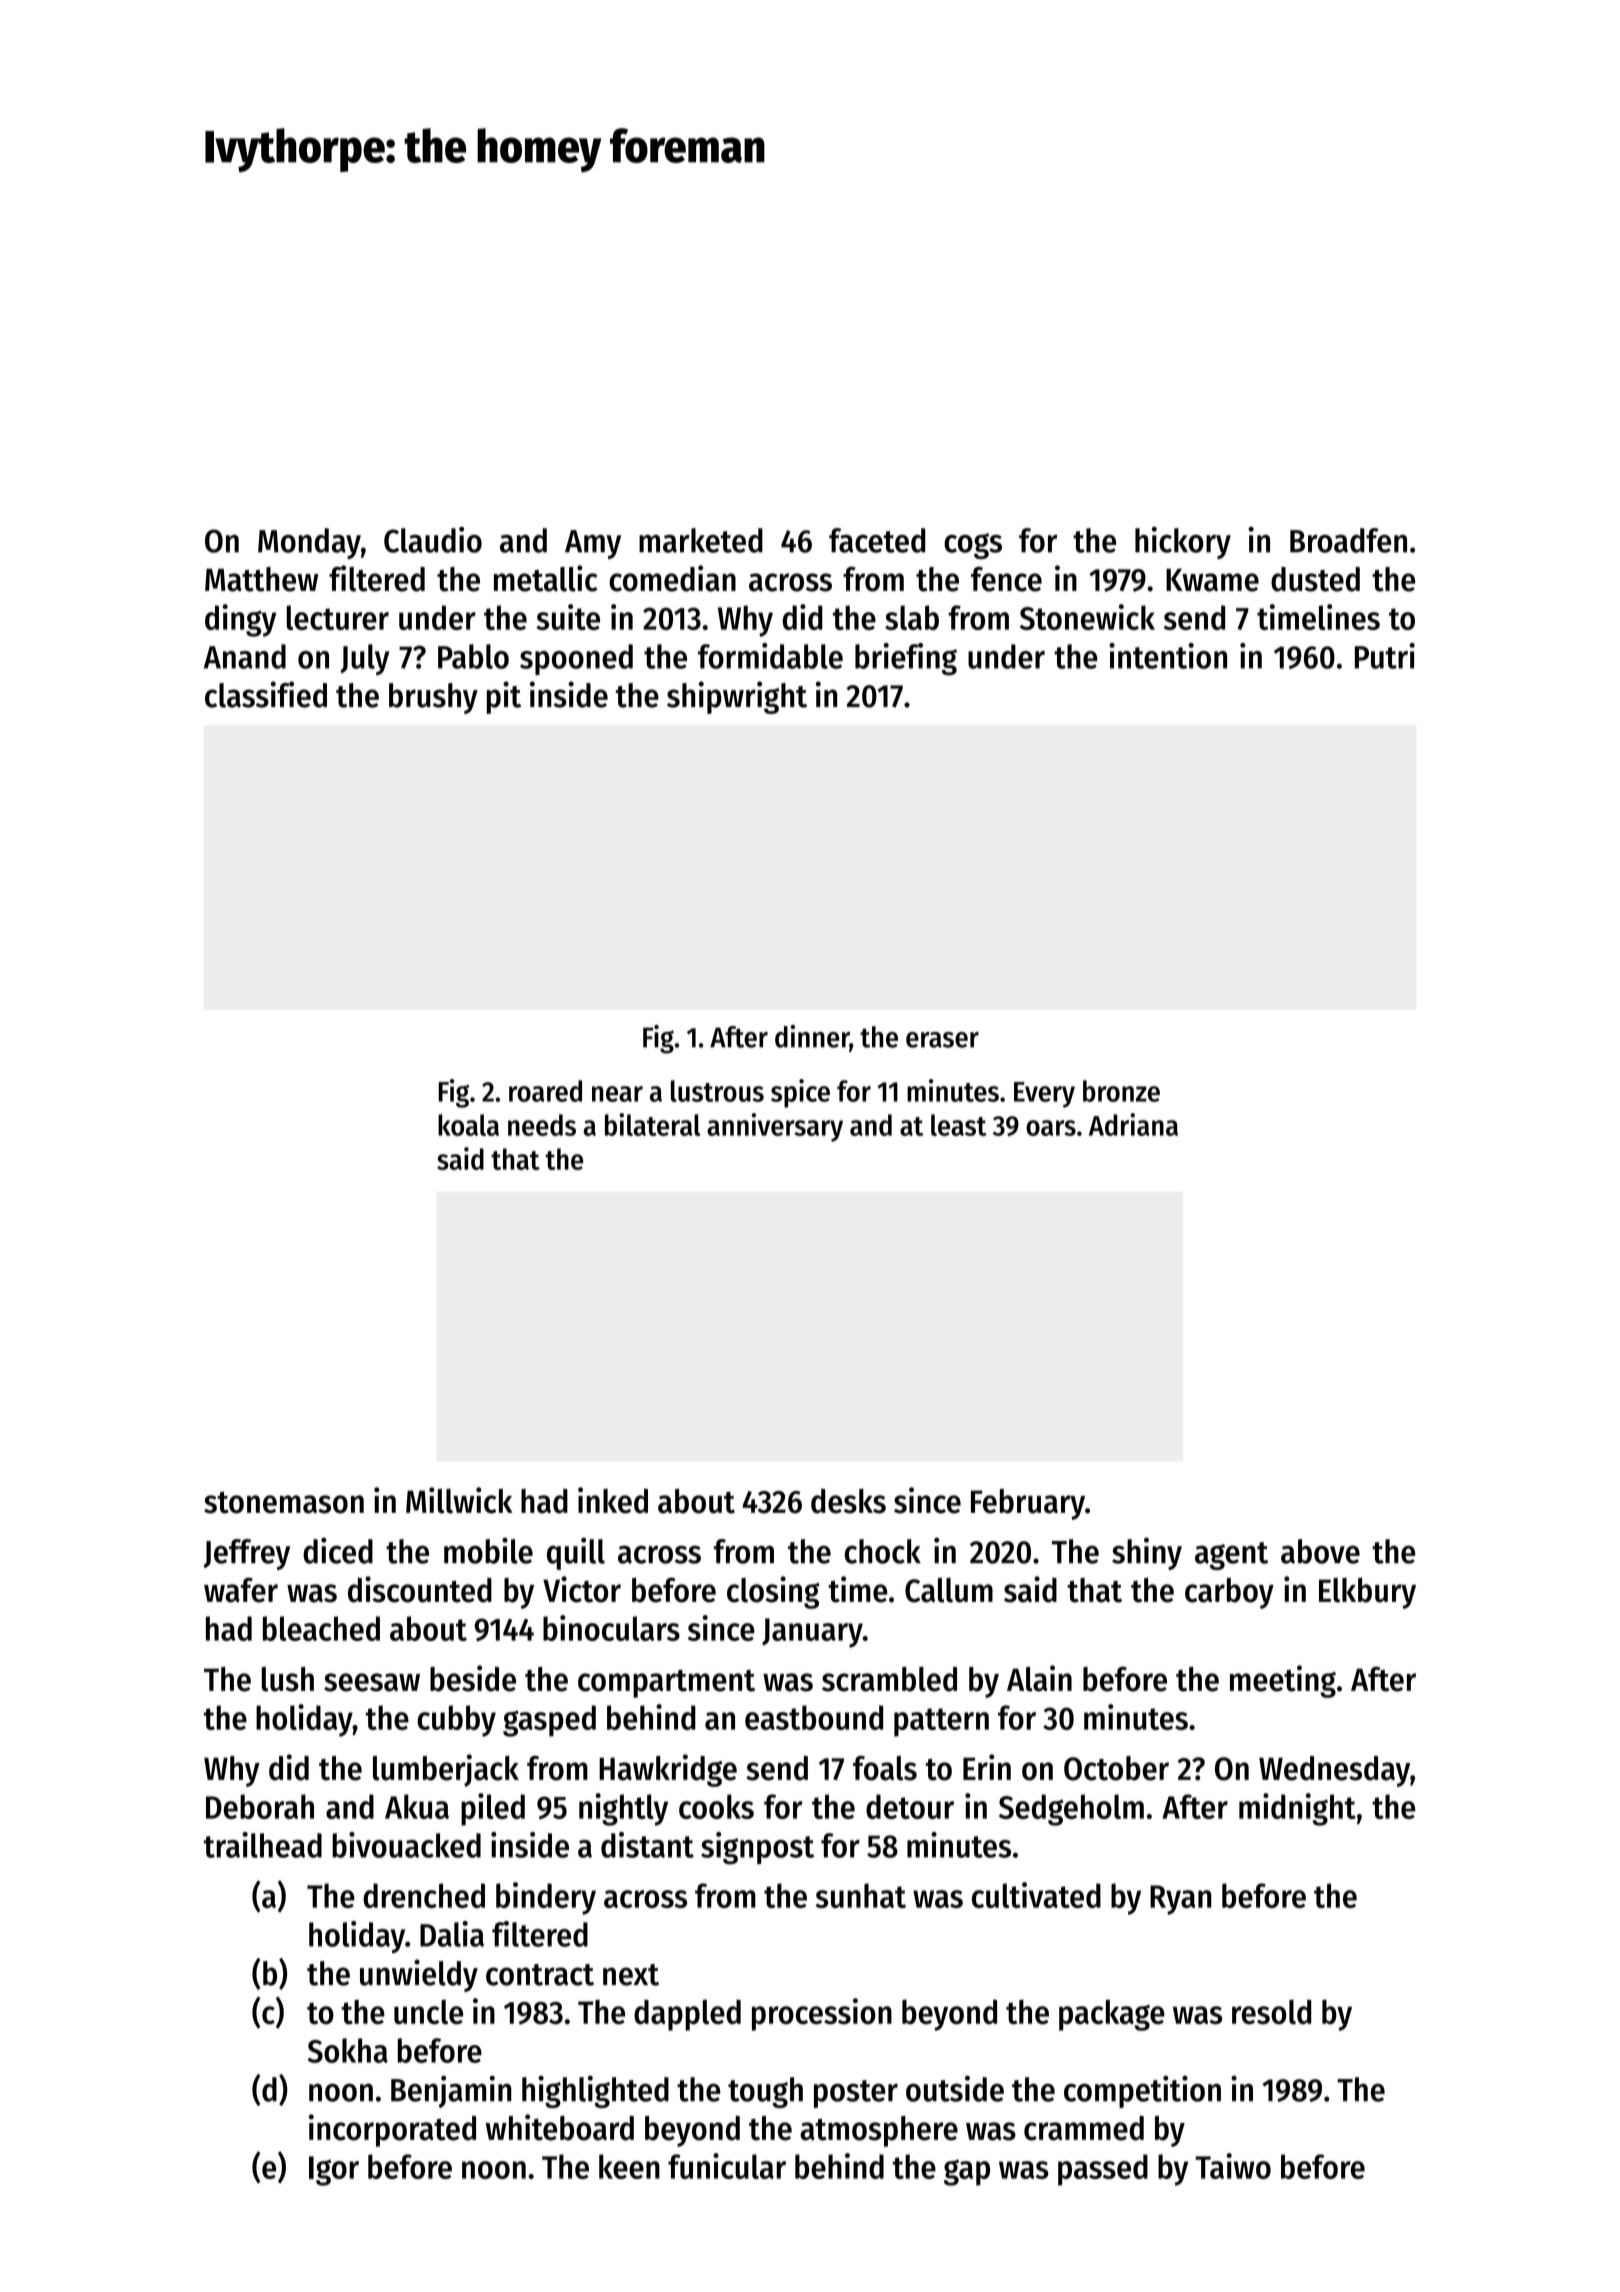 The image size is (1620, 2292). I want to click on bronze, so click(1121, 1091).
